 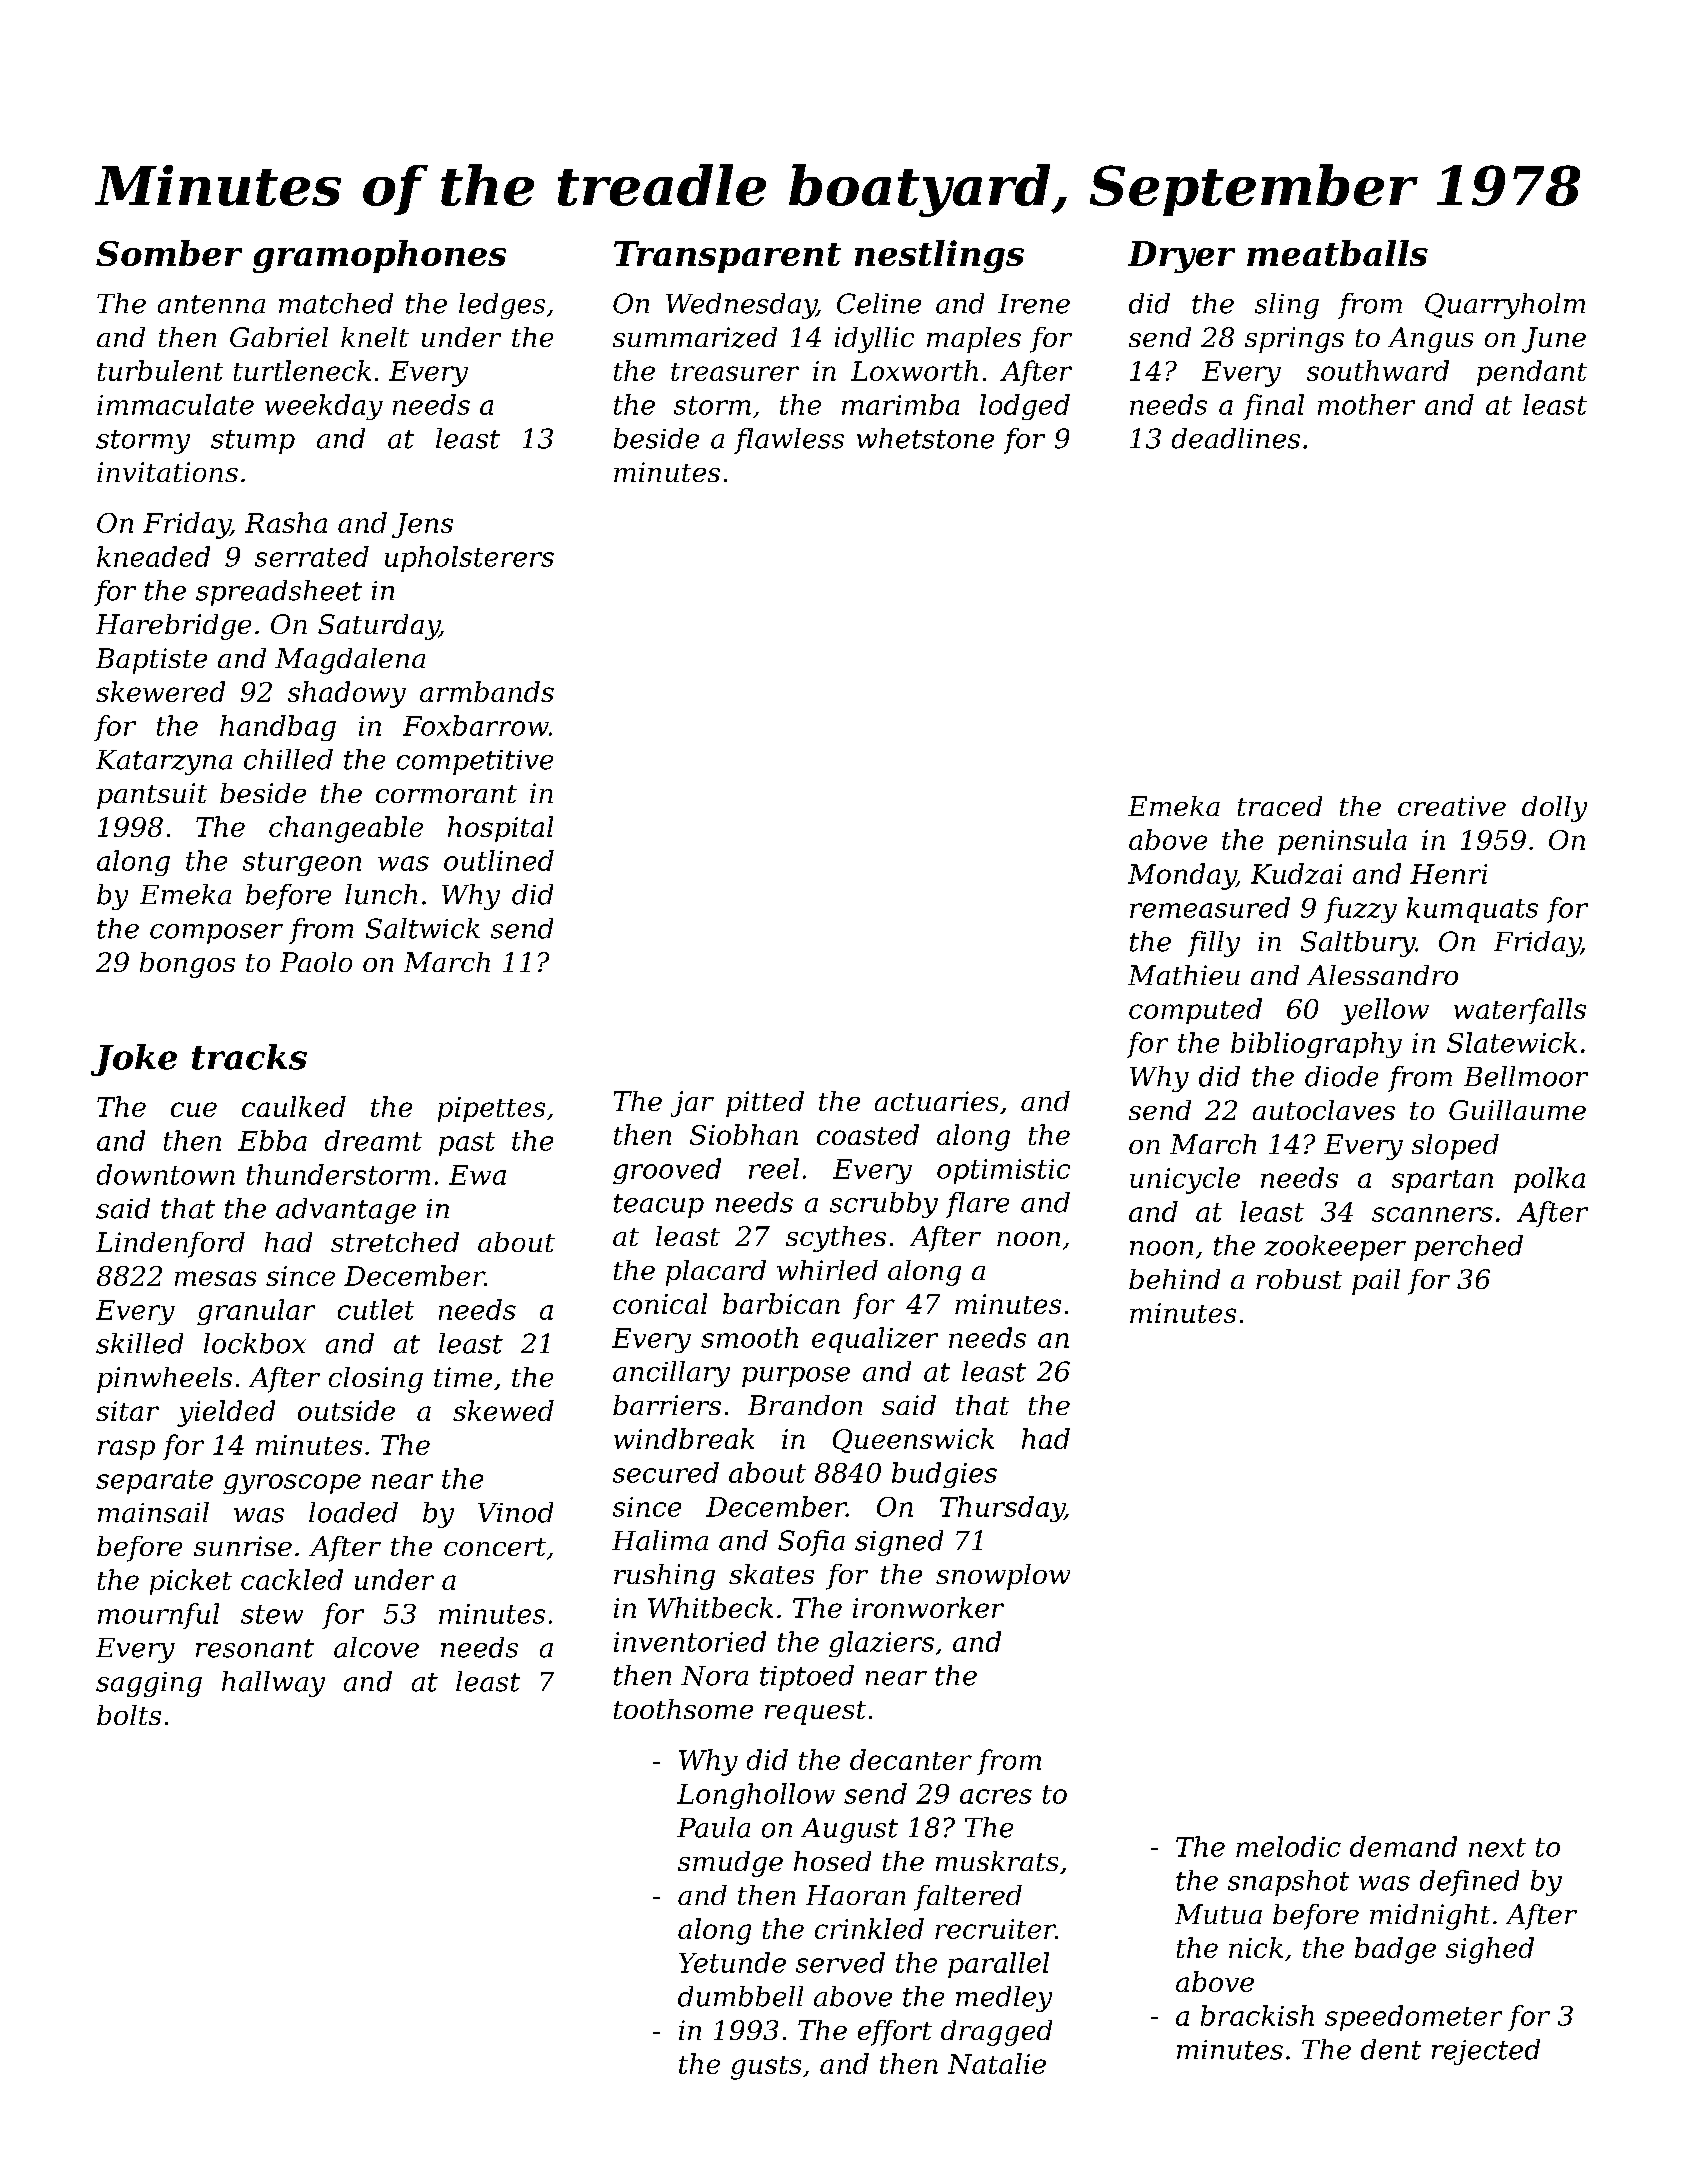 What do you see at coordinates (660, 1540) in the document?
I see `Halima` at bounding box center [660, 1540].
